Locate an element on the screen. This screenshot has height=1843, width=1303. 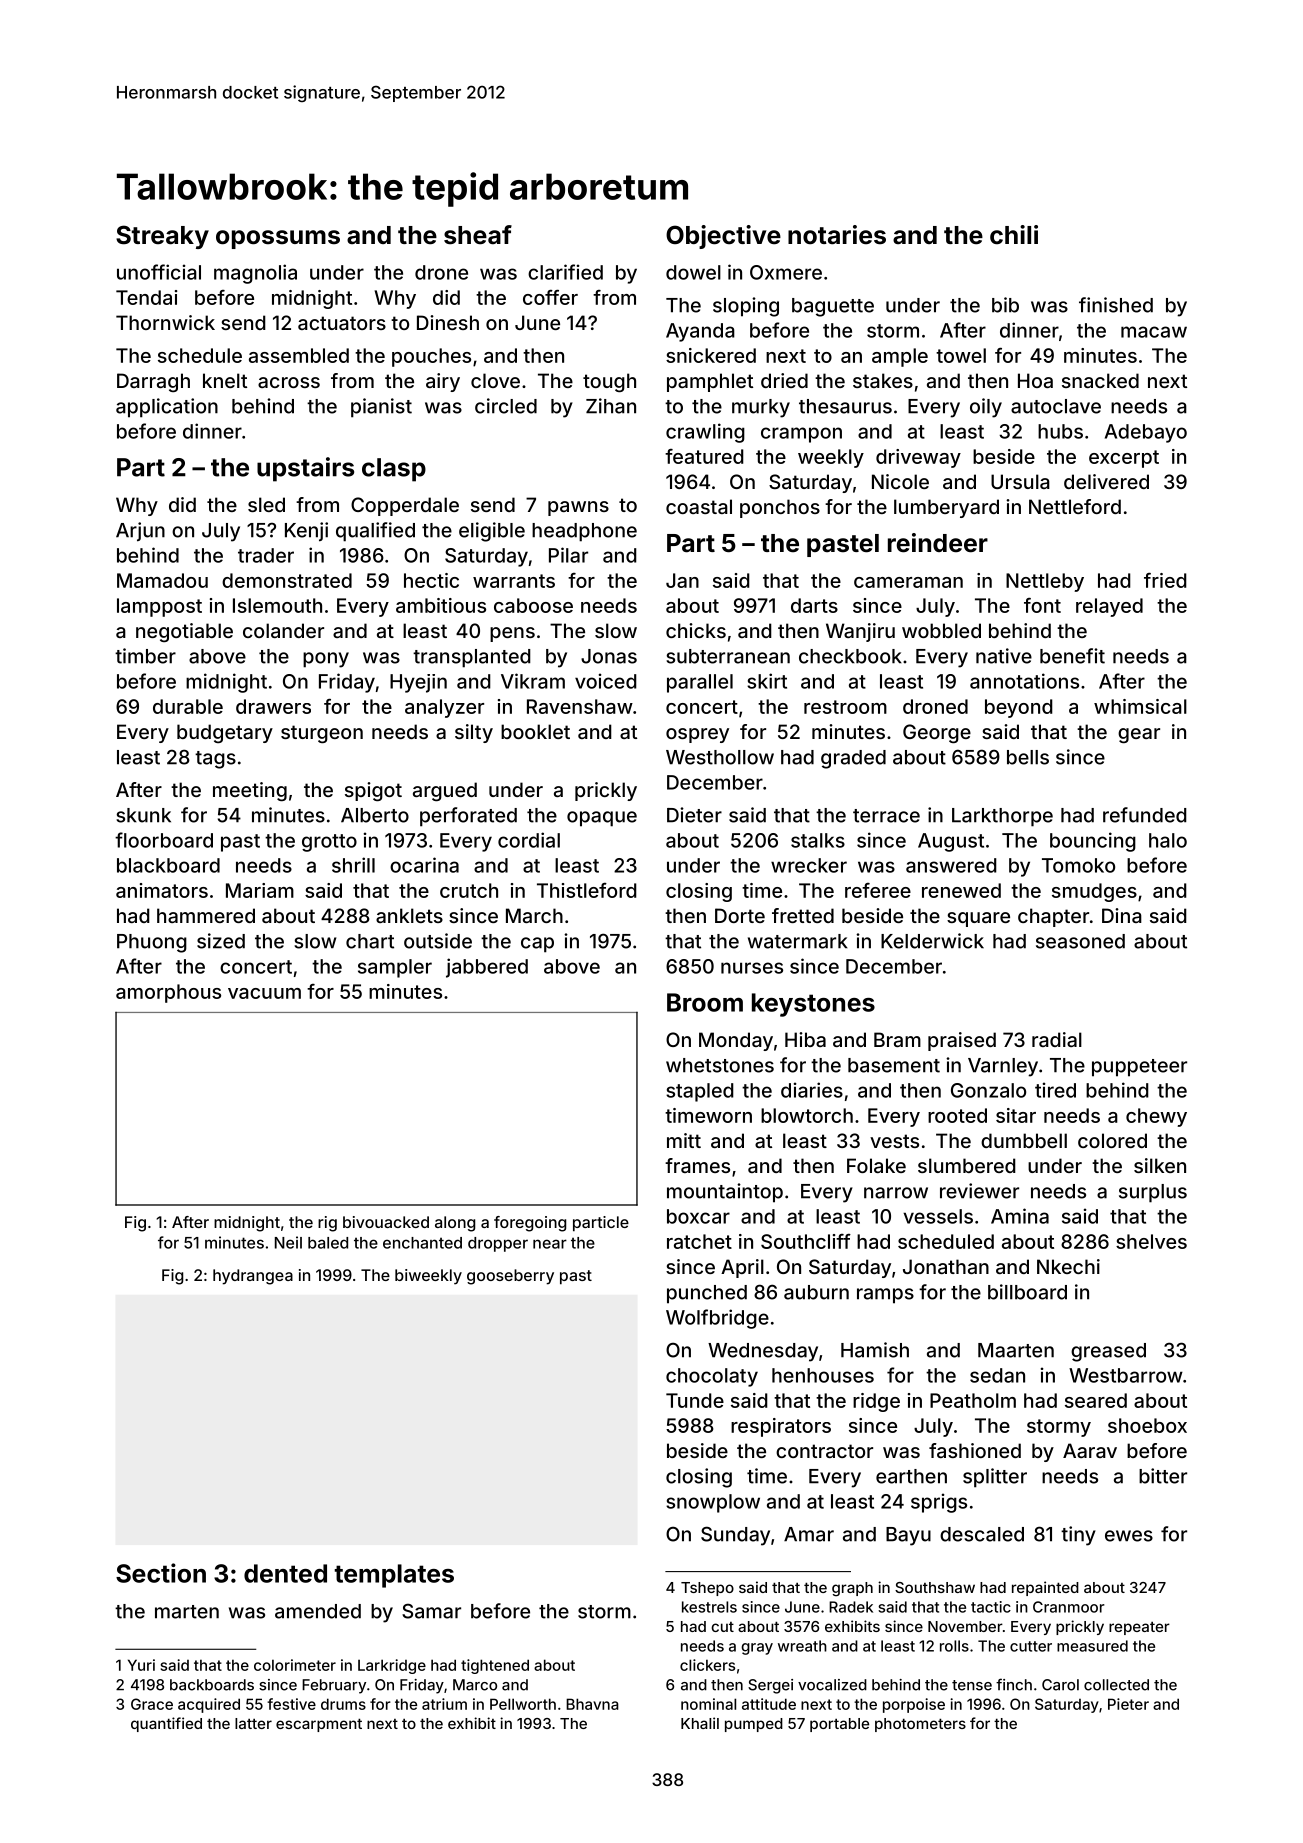
repeater is located at coordinates (1139, 1628).
